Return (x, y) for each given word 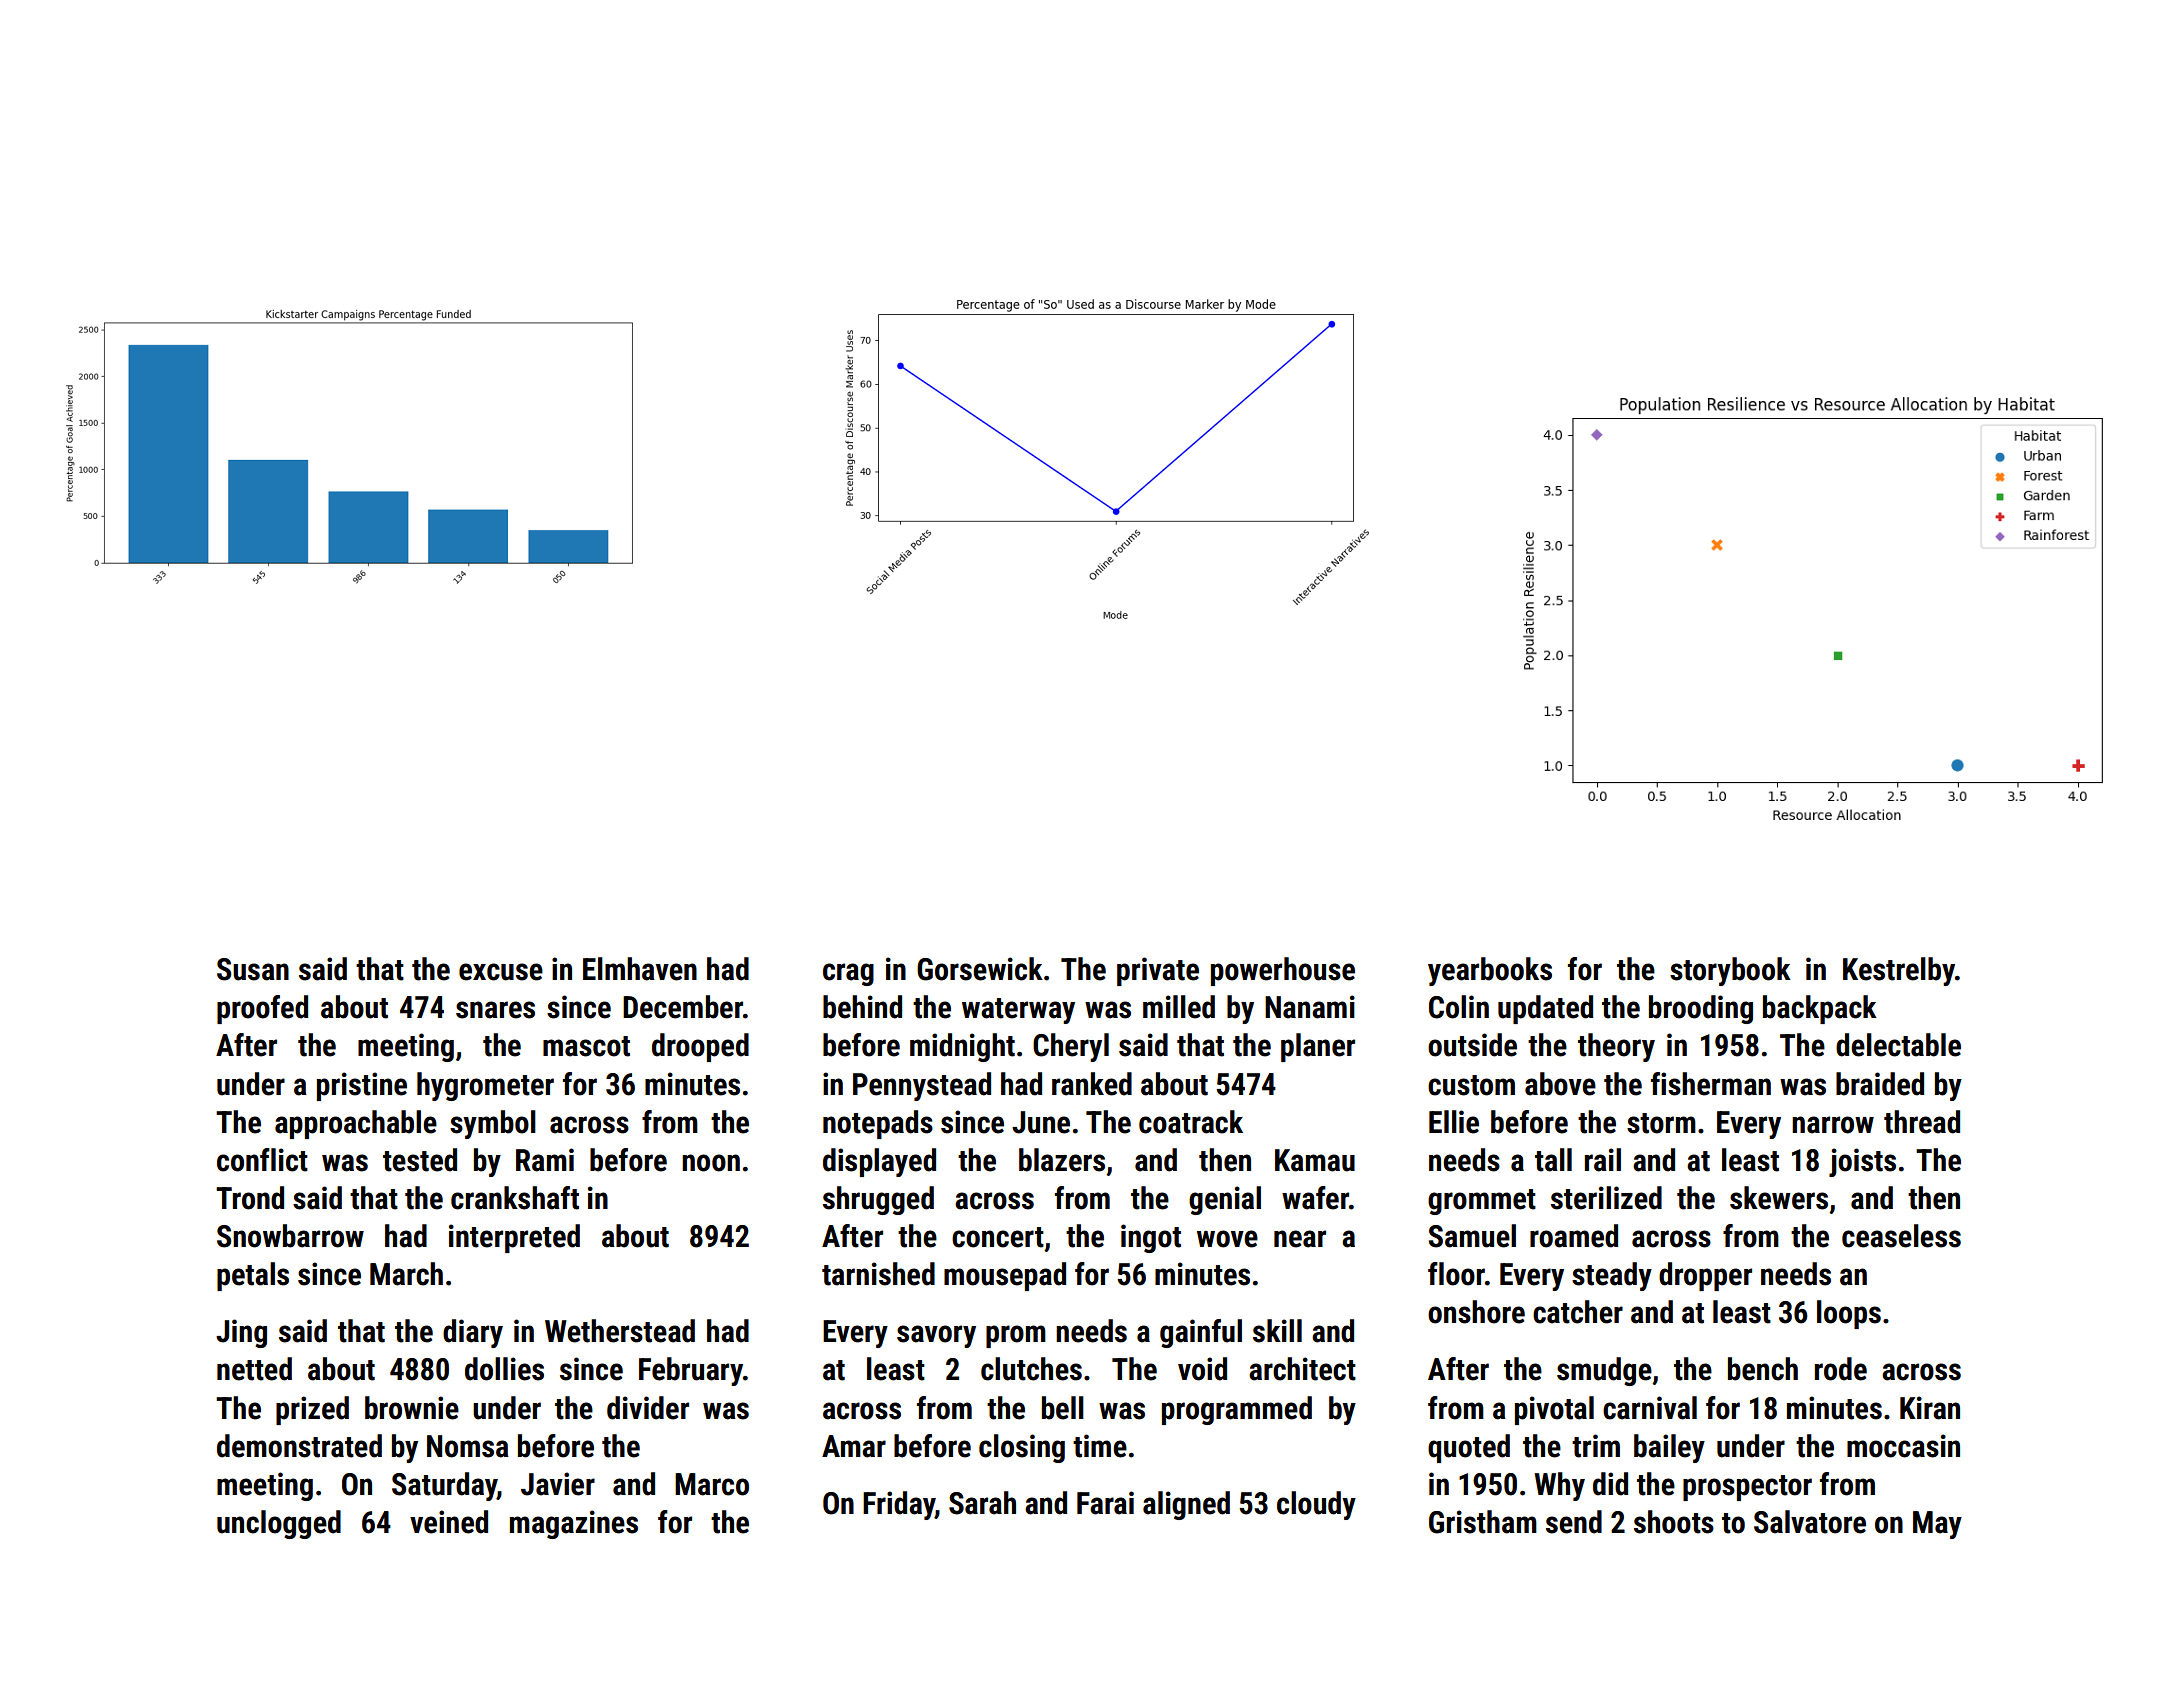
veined (449, 1522)
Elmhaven (640, 969)
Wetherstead (620, 1331)
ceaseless (1901, 1236)
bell (1063, 1408)
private (1158, 971)
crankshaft (515, 1198)
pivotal (1554, 1410)
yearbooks (1490, 971)
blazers (1062, 1160)
